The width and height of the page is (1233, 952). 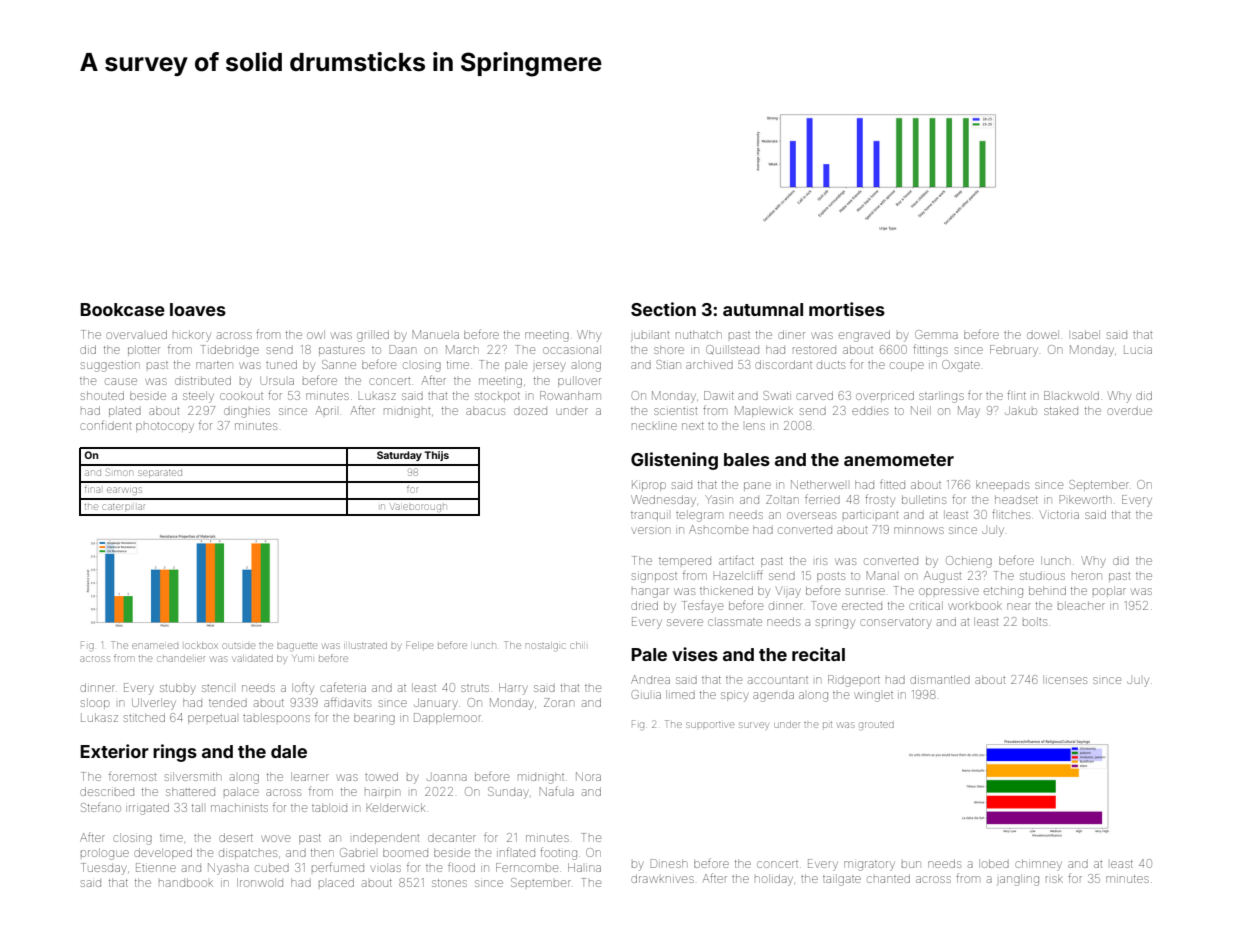 What do you see at coordinates (435, 334) in the page?
I see `Manuela` at bounding box center [435, 334].
